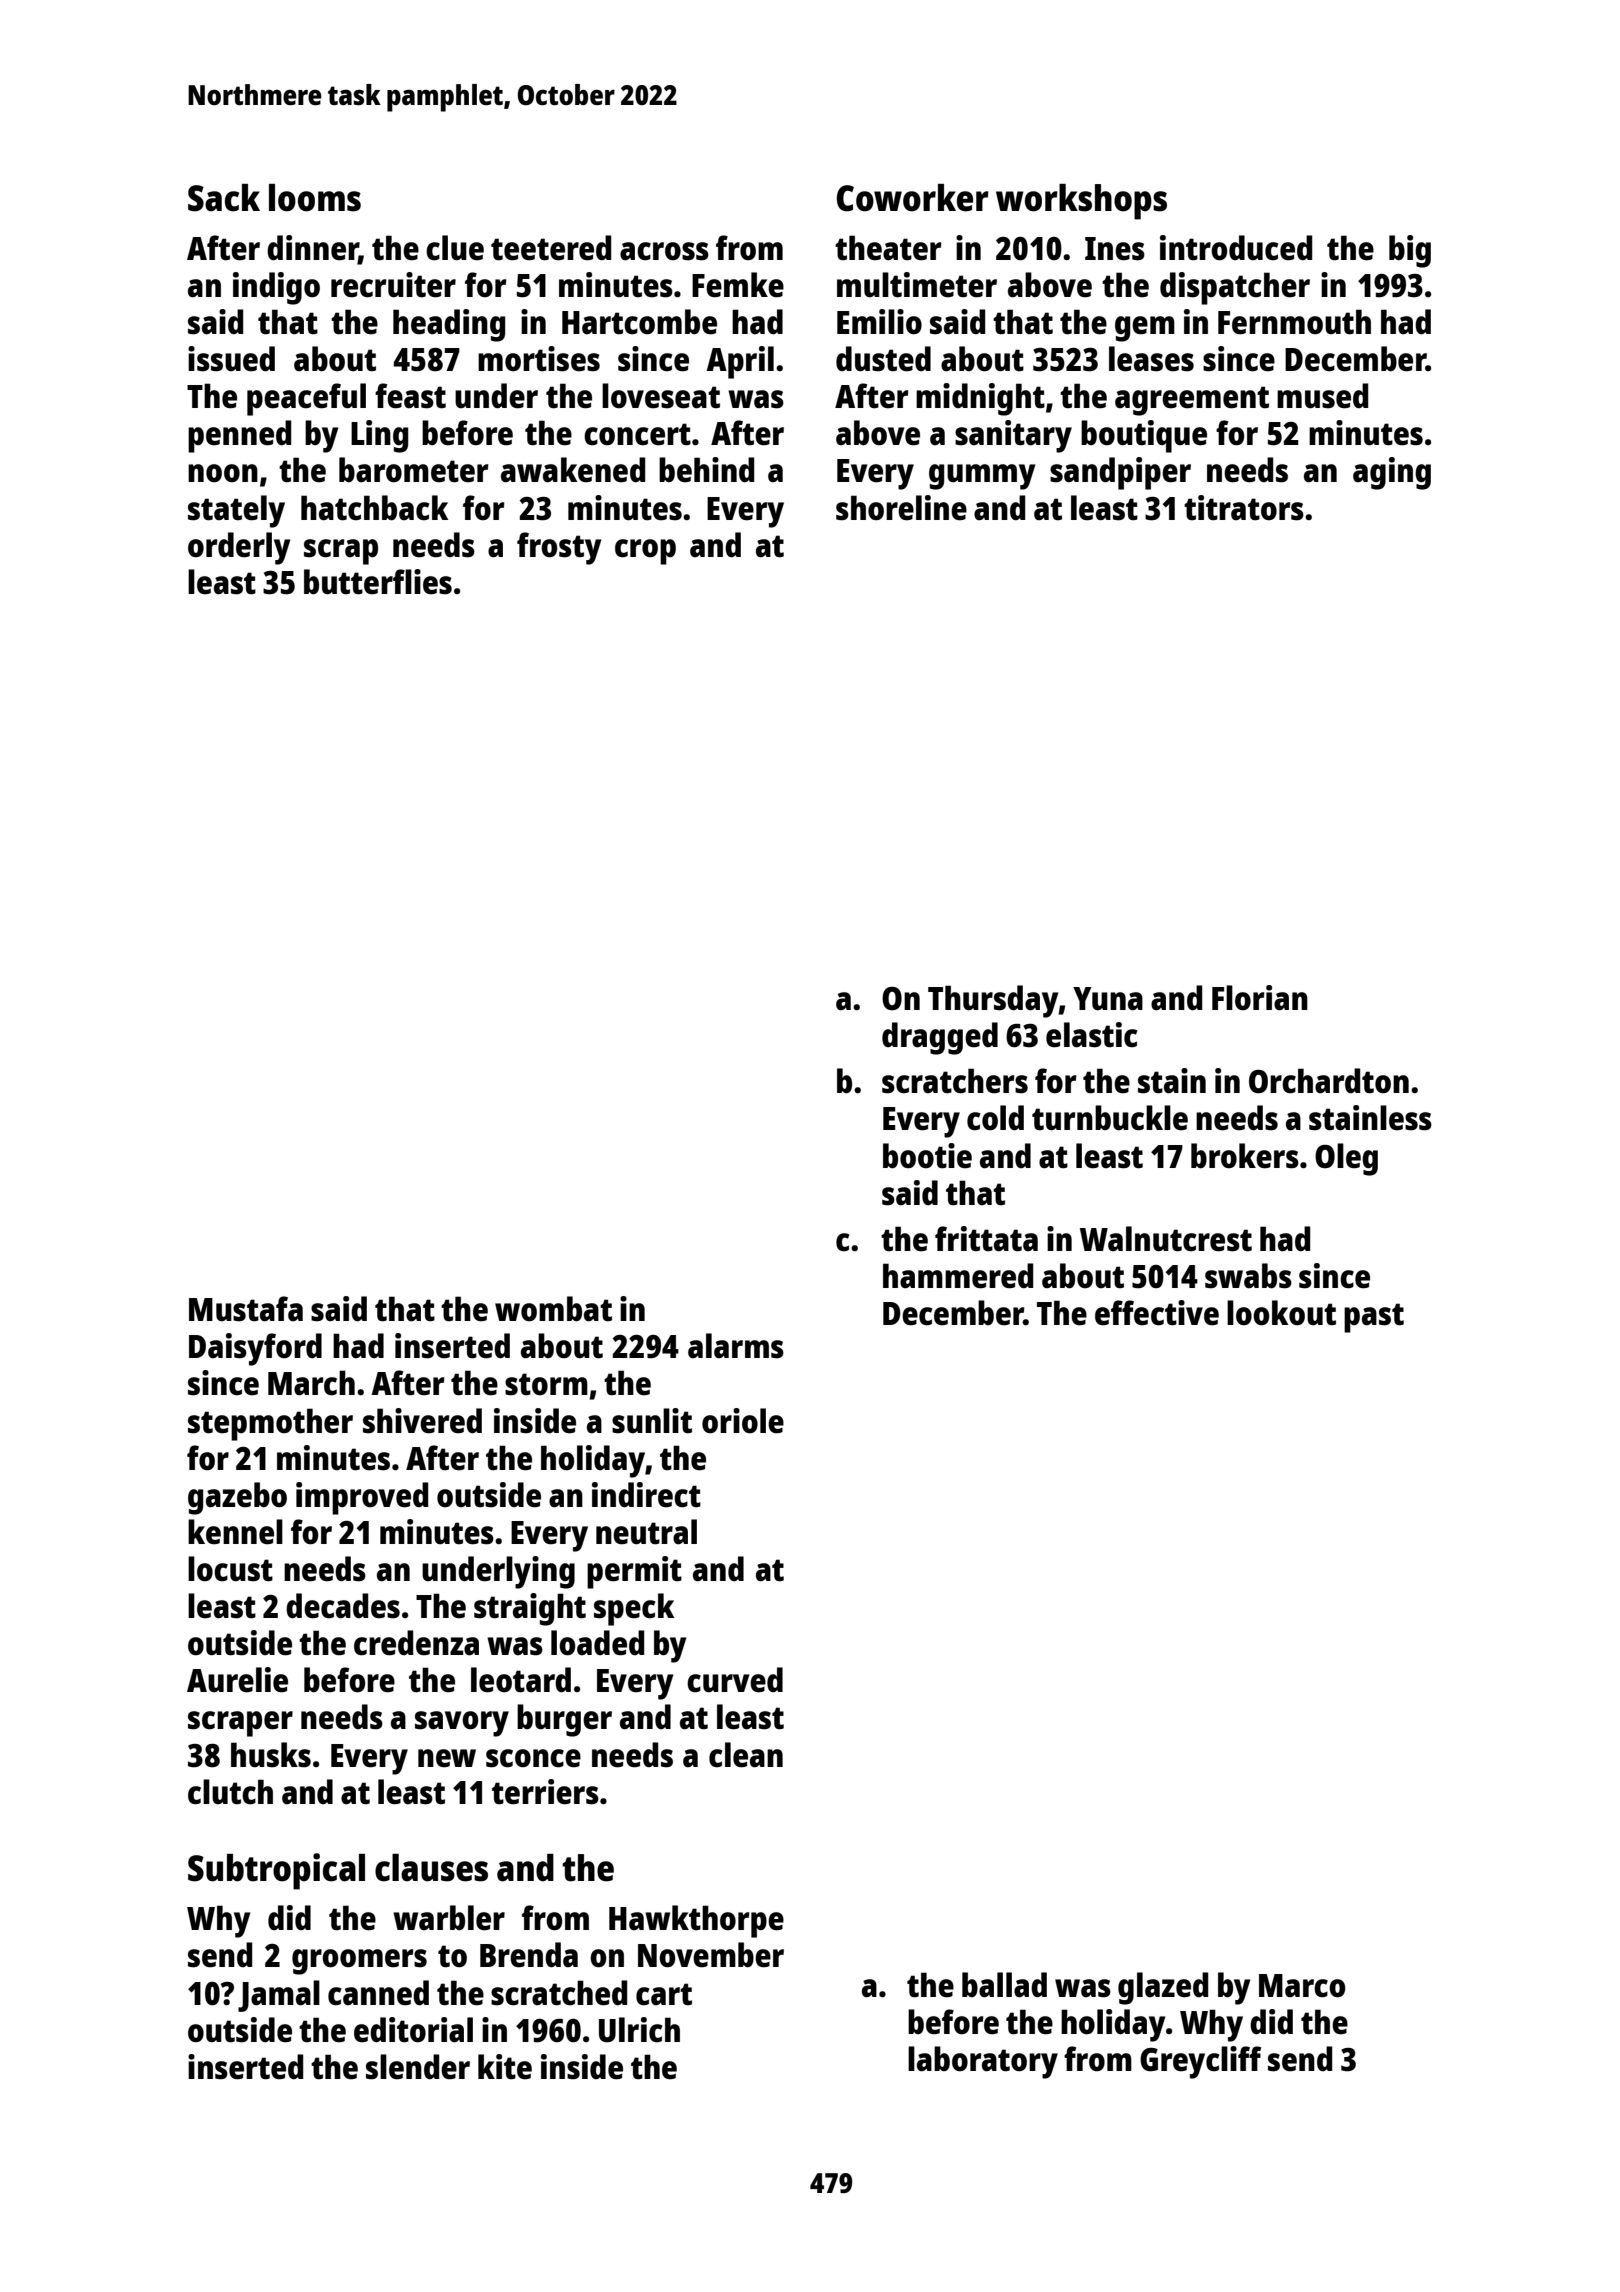 The height and width of the screenshot is (2292, 1620). I want to click on laboratory, so click(983, 2062).
